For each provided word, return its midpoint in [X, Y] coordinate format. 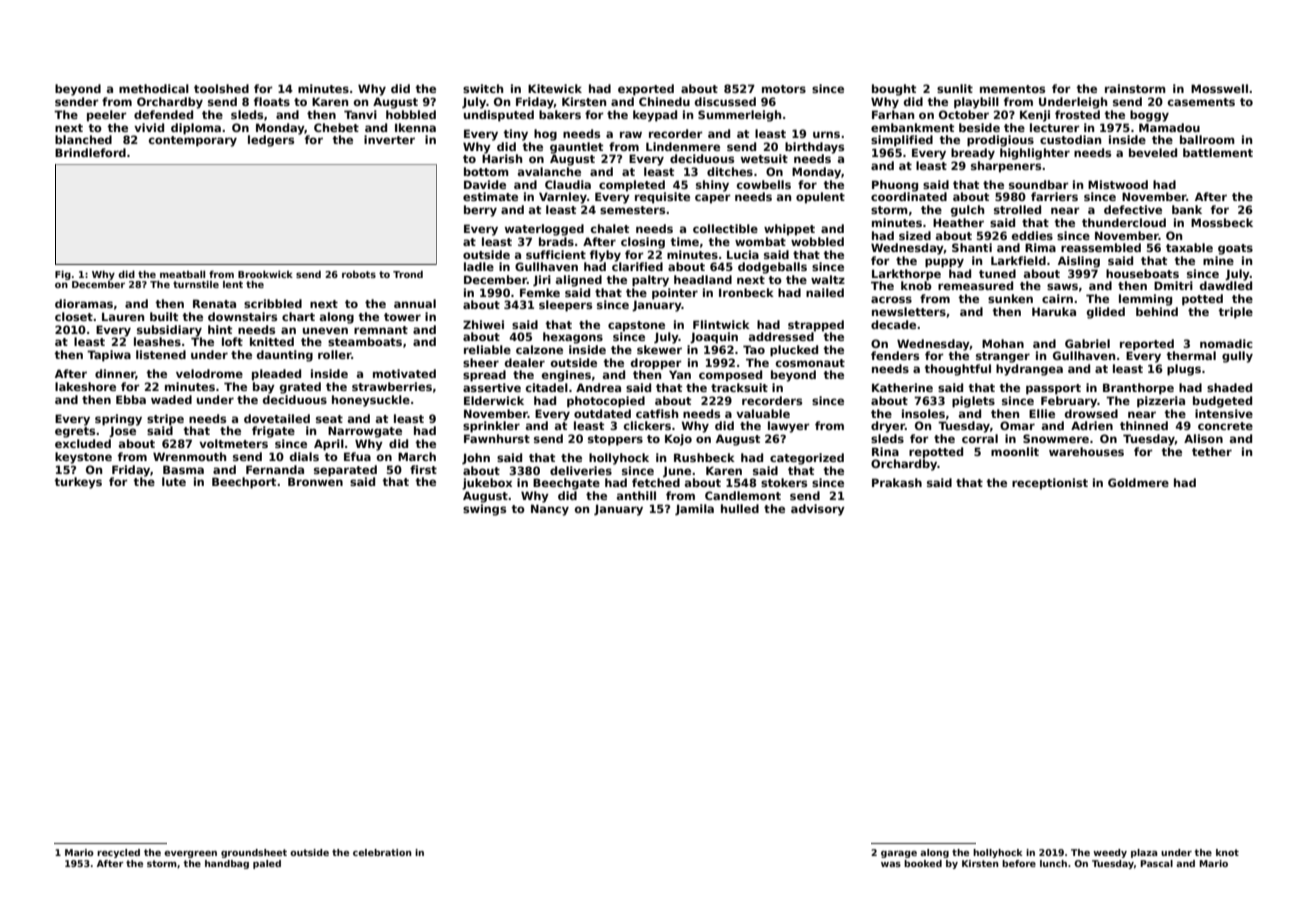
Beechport [244, 483]
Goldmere [1138, 482]
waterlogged [544, 230]
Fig [63, 275]
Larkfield [1018, 260]
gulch [967, 211]
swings [484, 510]
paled [267, 864]
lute [174, 481]
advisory [818, 510]
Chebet [336, 127]
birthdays [814, 148]
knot [1227, 852]
